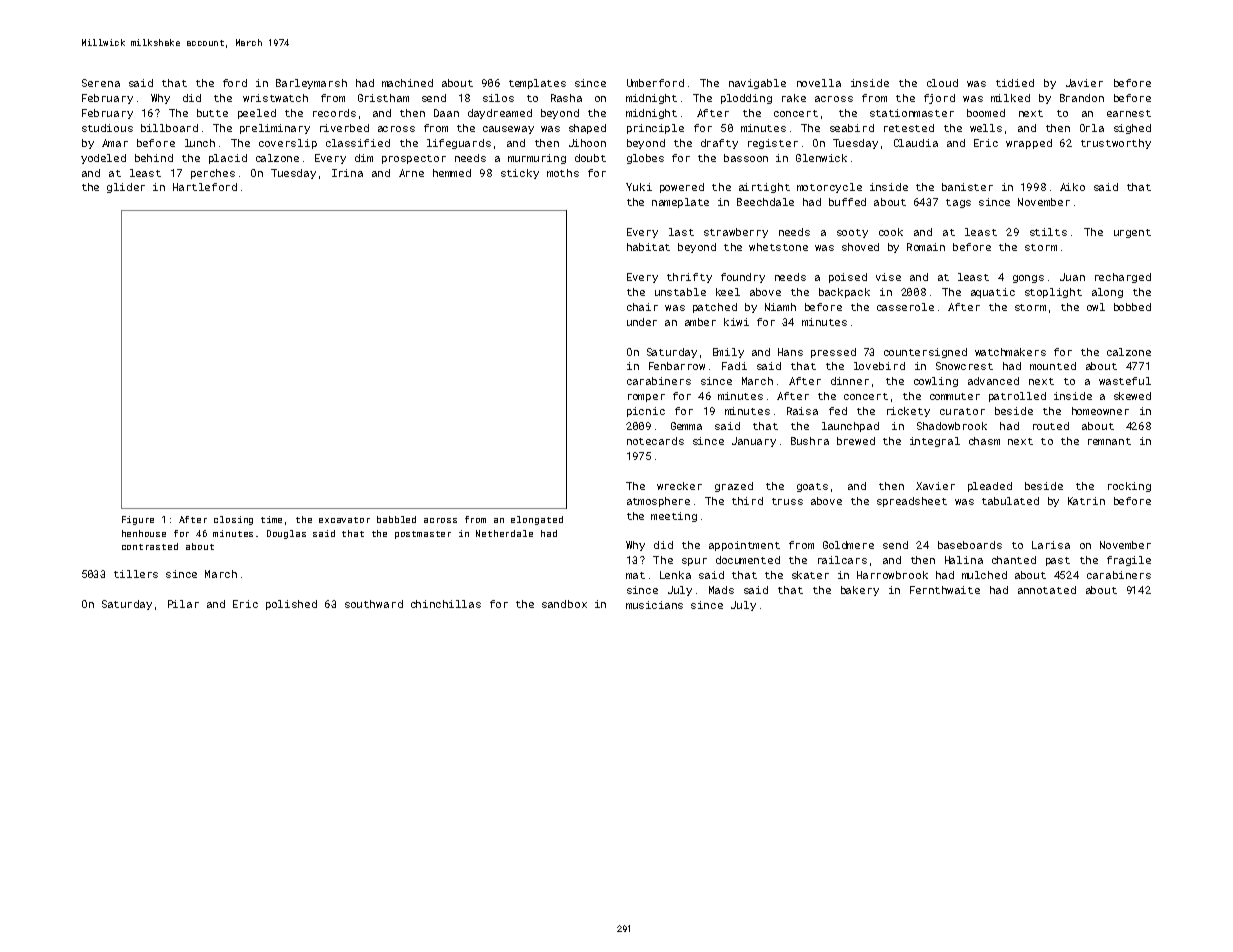 This screenshot has height=952, width=1233. Describe the element at coordinates (138, 520) in the screenshot. I see `Figure` at that location.
